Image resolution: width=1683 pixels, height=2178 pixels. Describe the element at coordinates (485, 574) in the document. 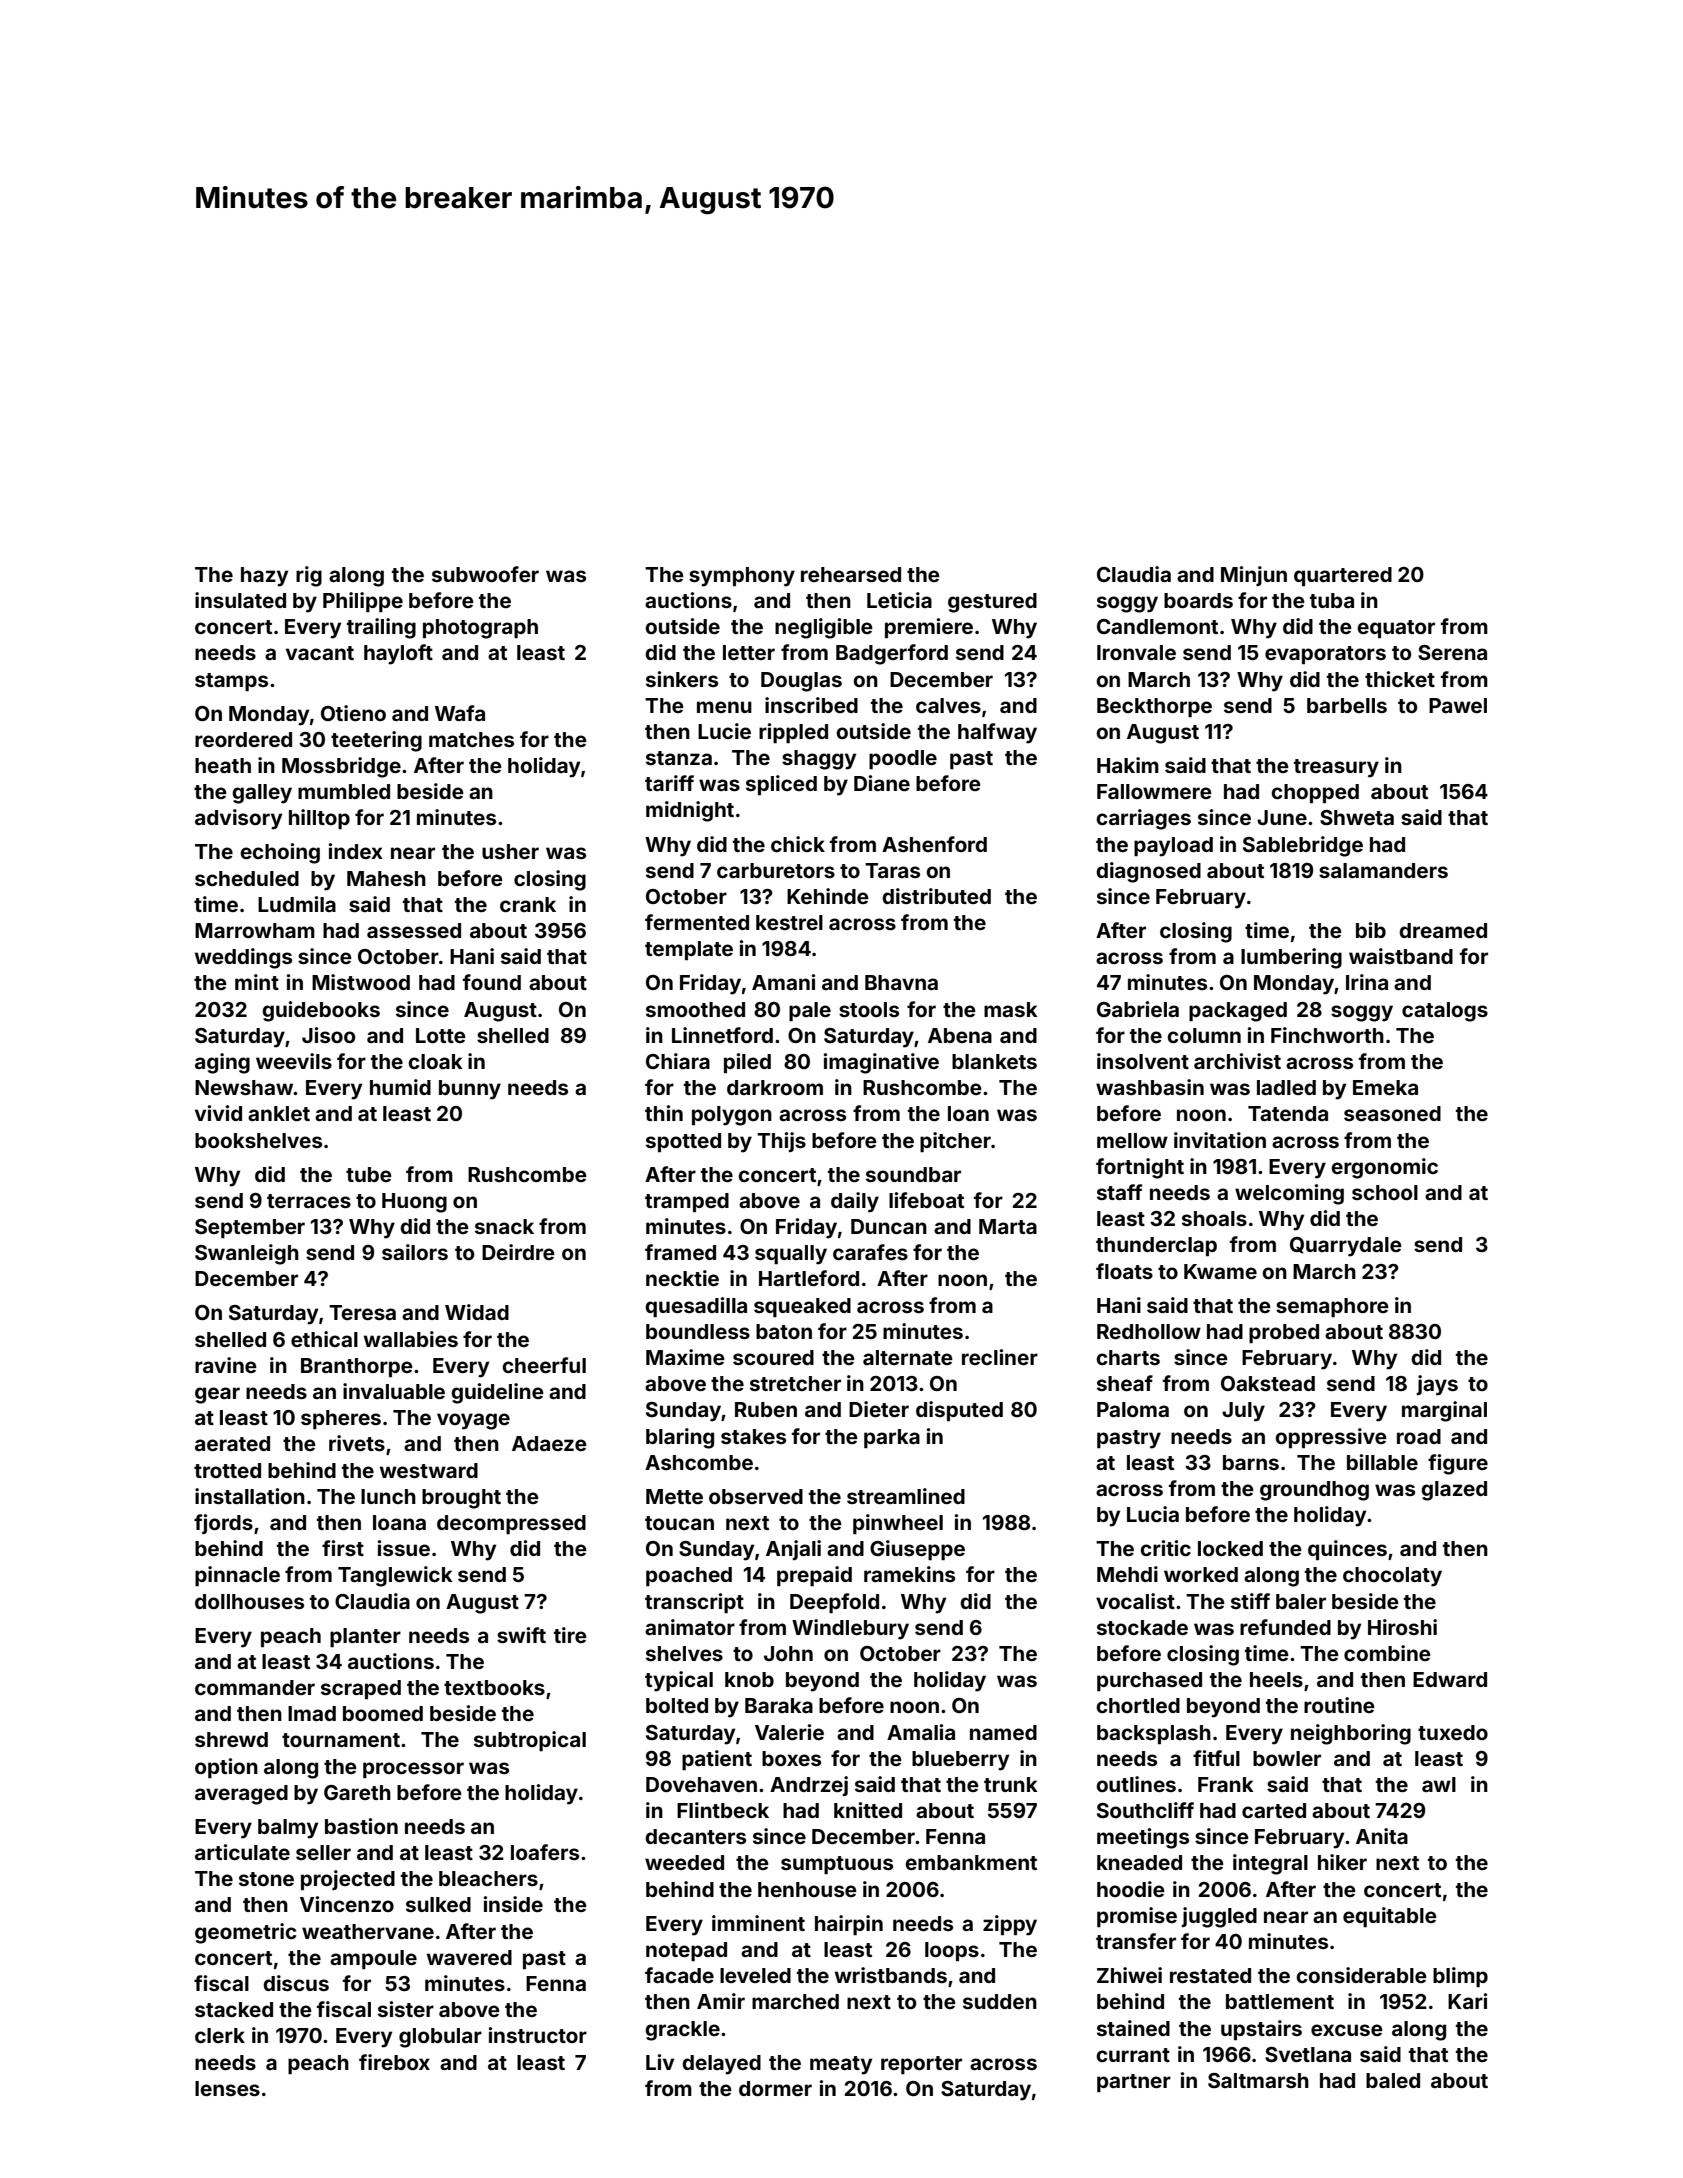

I see `subwoofer` at that location.
